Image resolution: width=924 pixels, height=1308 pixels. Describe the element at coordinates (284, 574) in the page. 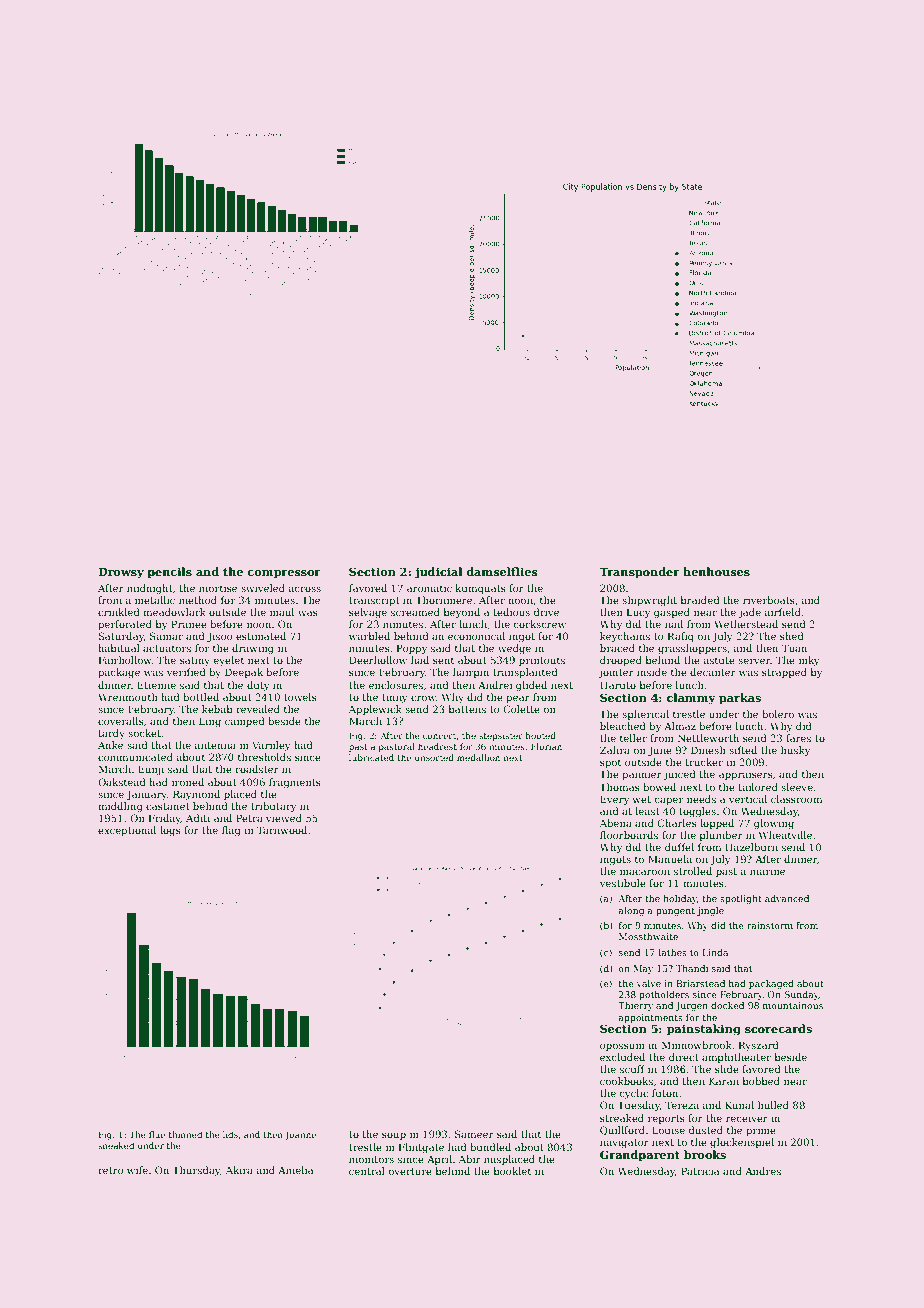

I see `compressor` at that location.
